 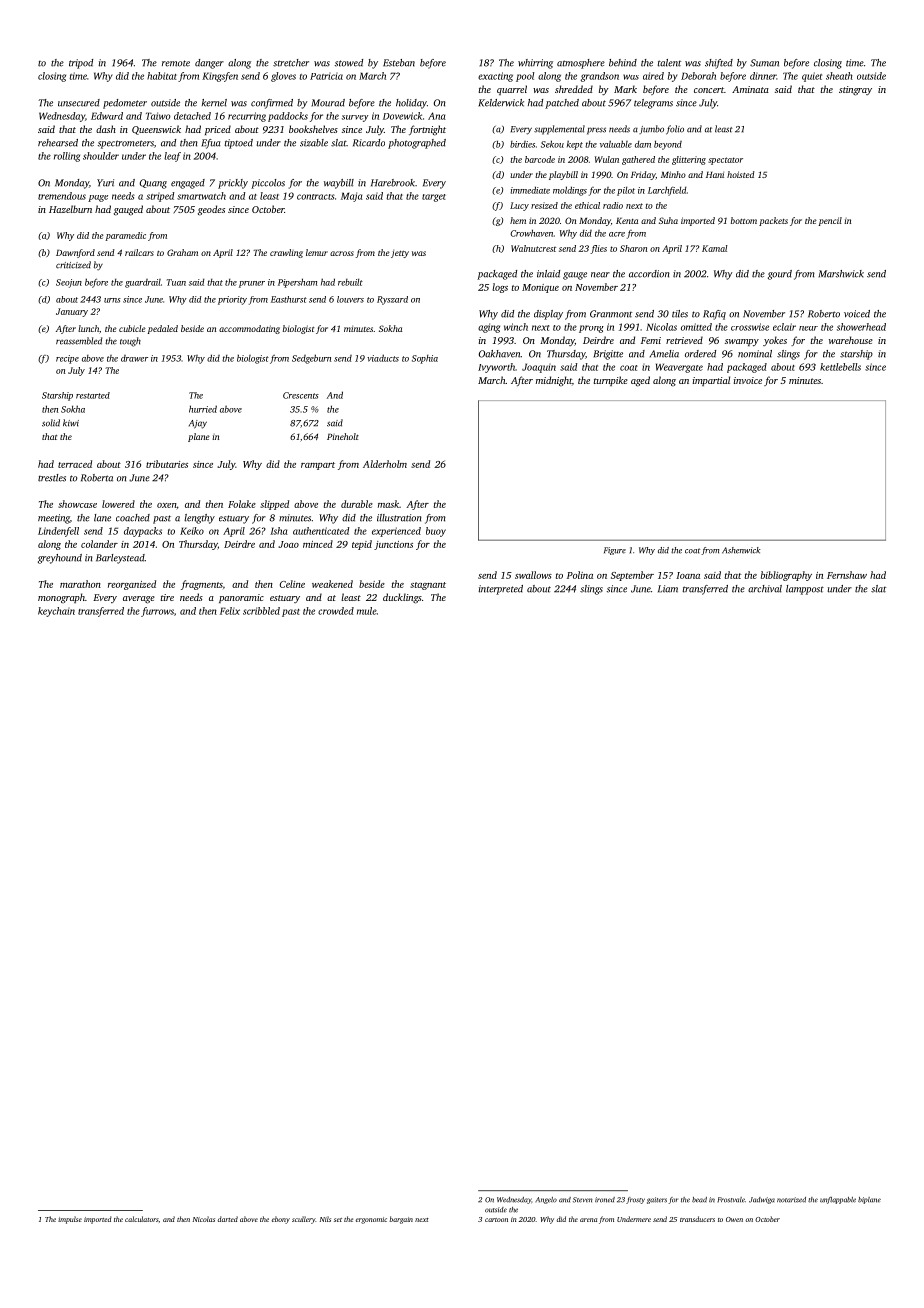 I want to click on terraced, so click(x=75, y=464).
